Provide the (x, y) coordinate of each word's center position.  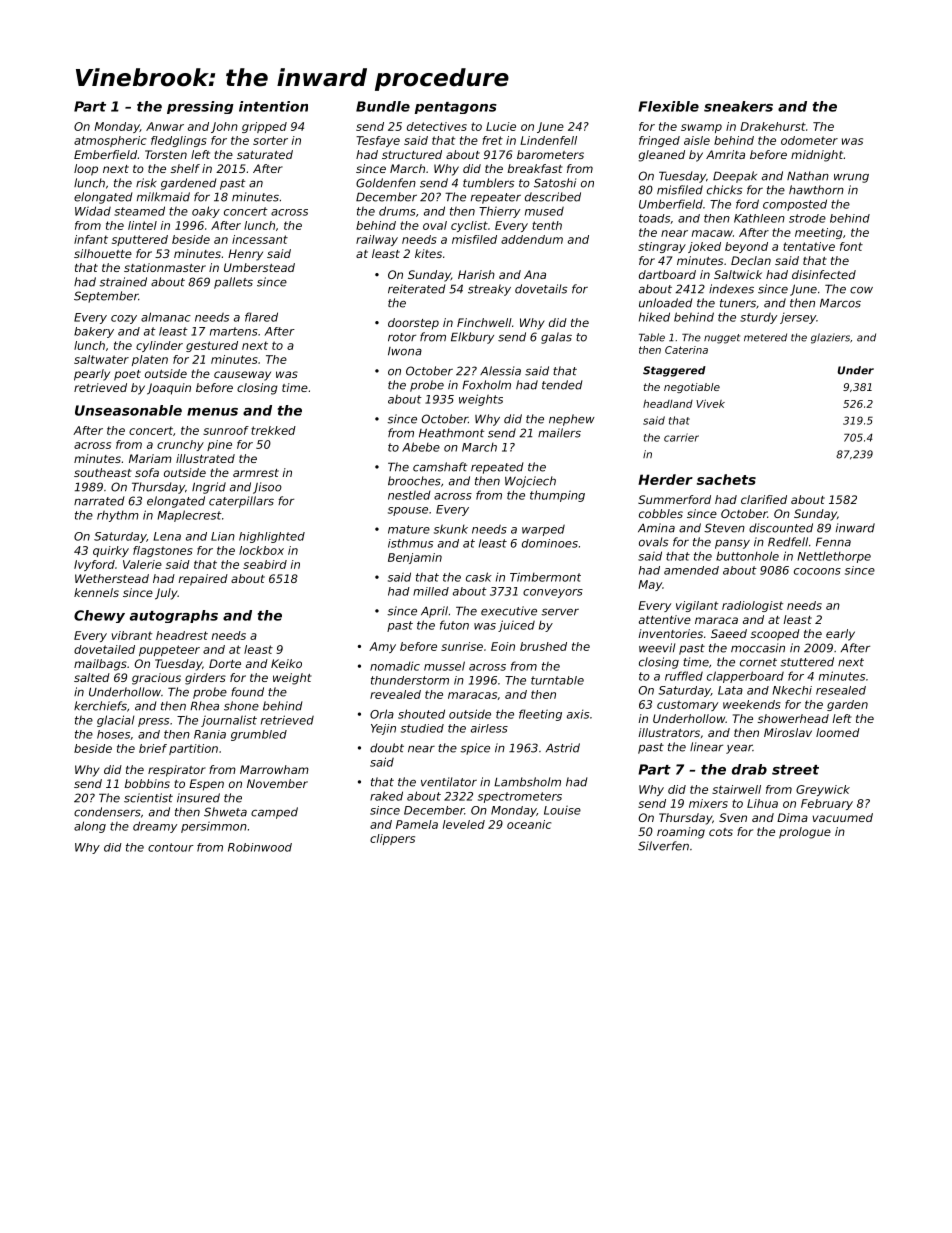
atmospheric (110, 141)
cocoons (817, 571)
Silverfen (663, 846)
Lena (167, 536)
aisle (697, 140)
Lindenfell (548, 140)
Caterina (686, 350)
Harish (476, 274)
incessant (260, 239)
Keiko (286, 663)
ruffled (684, 676)
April (434, 612)
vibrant (132, 635)
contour (171, 847)
